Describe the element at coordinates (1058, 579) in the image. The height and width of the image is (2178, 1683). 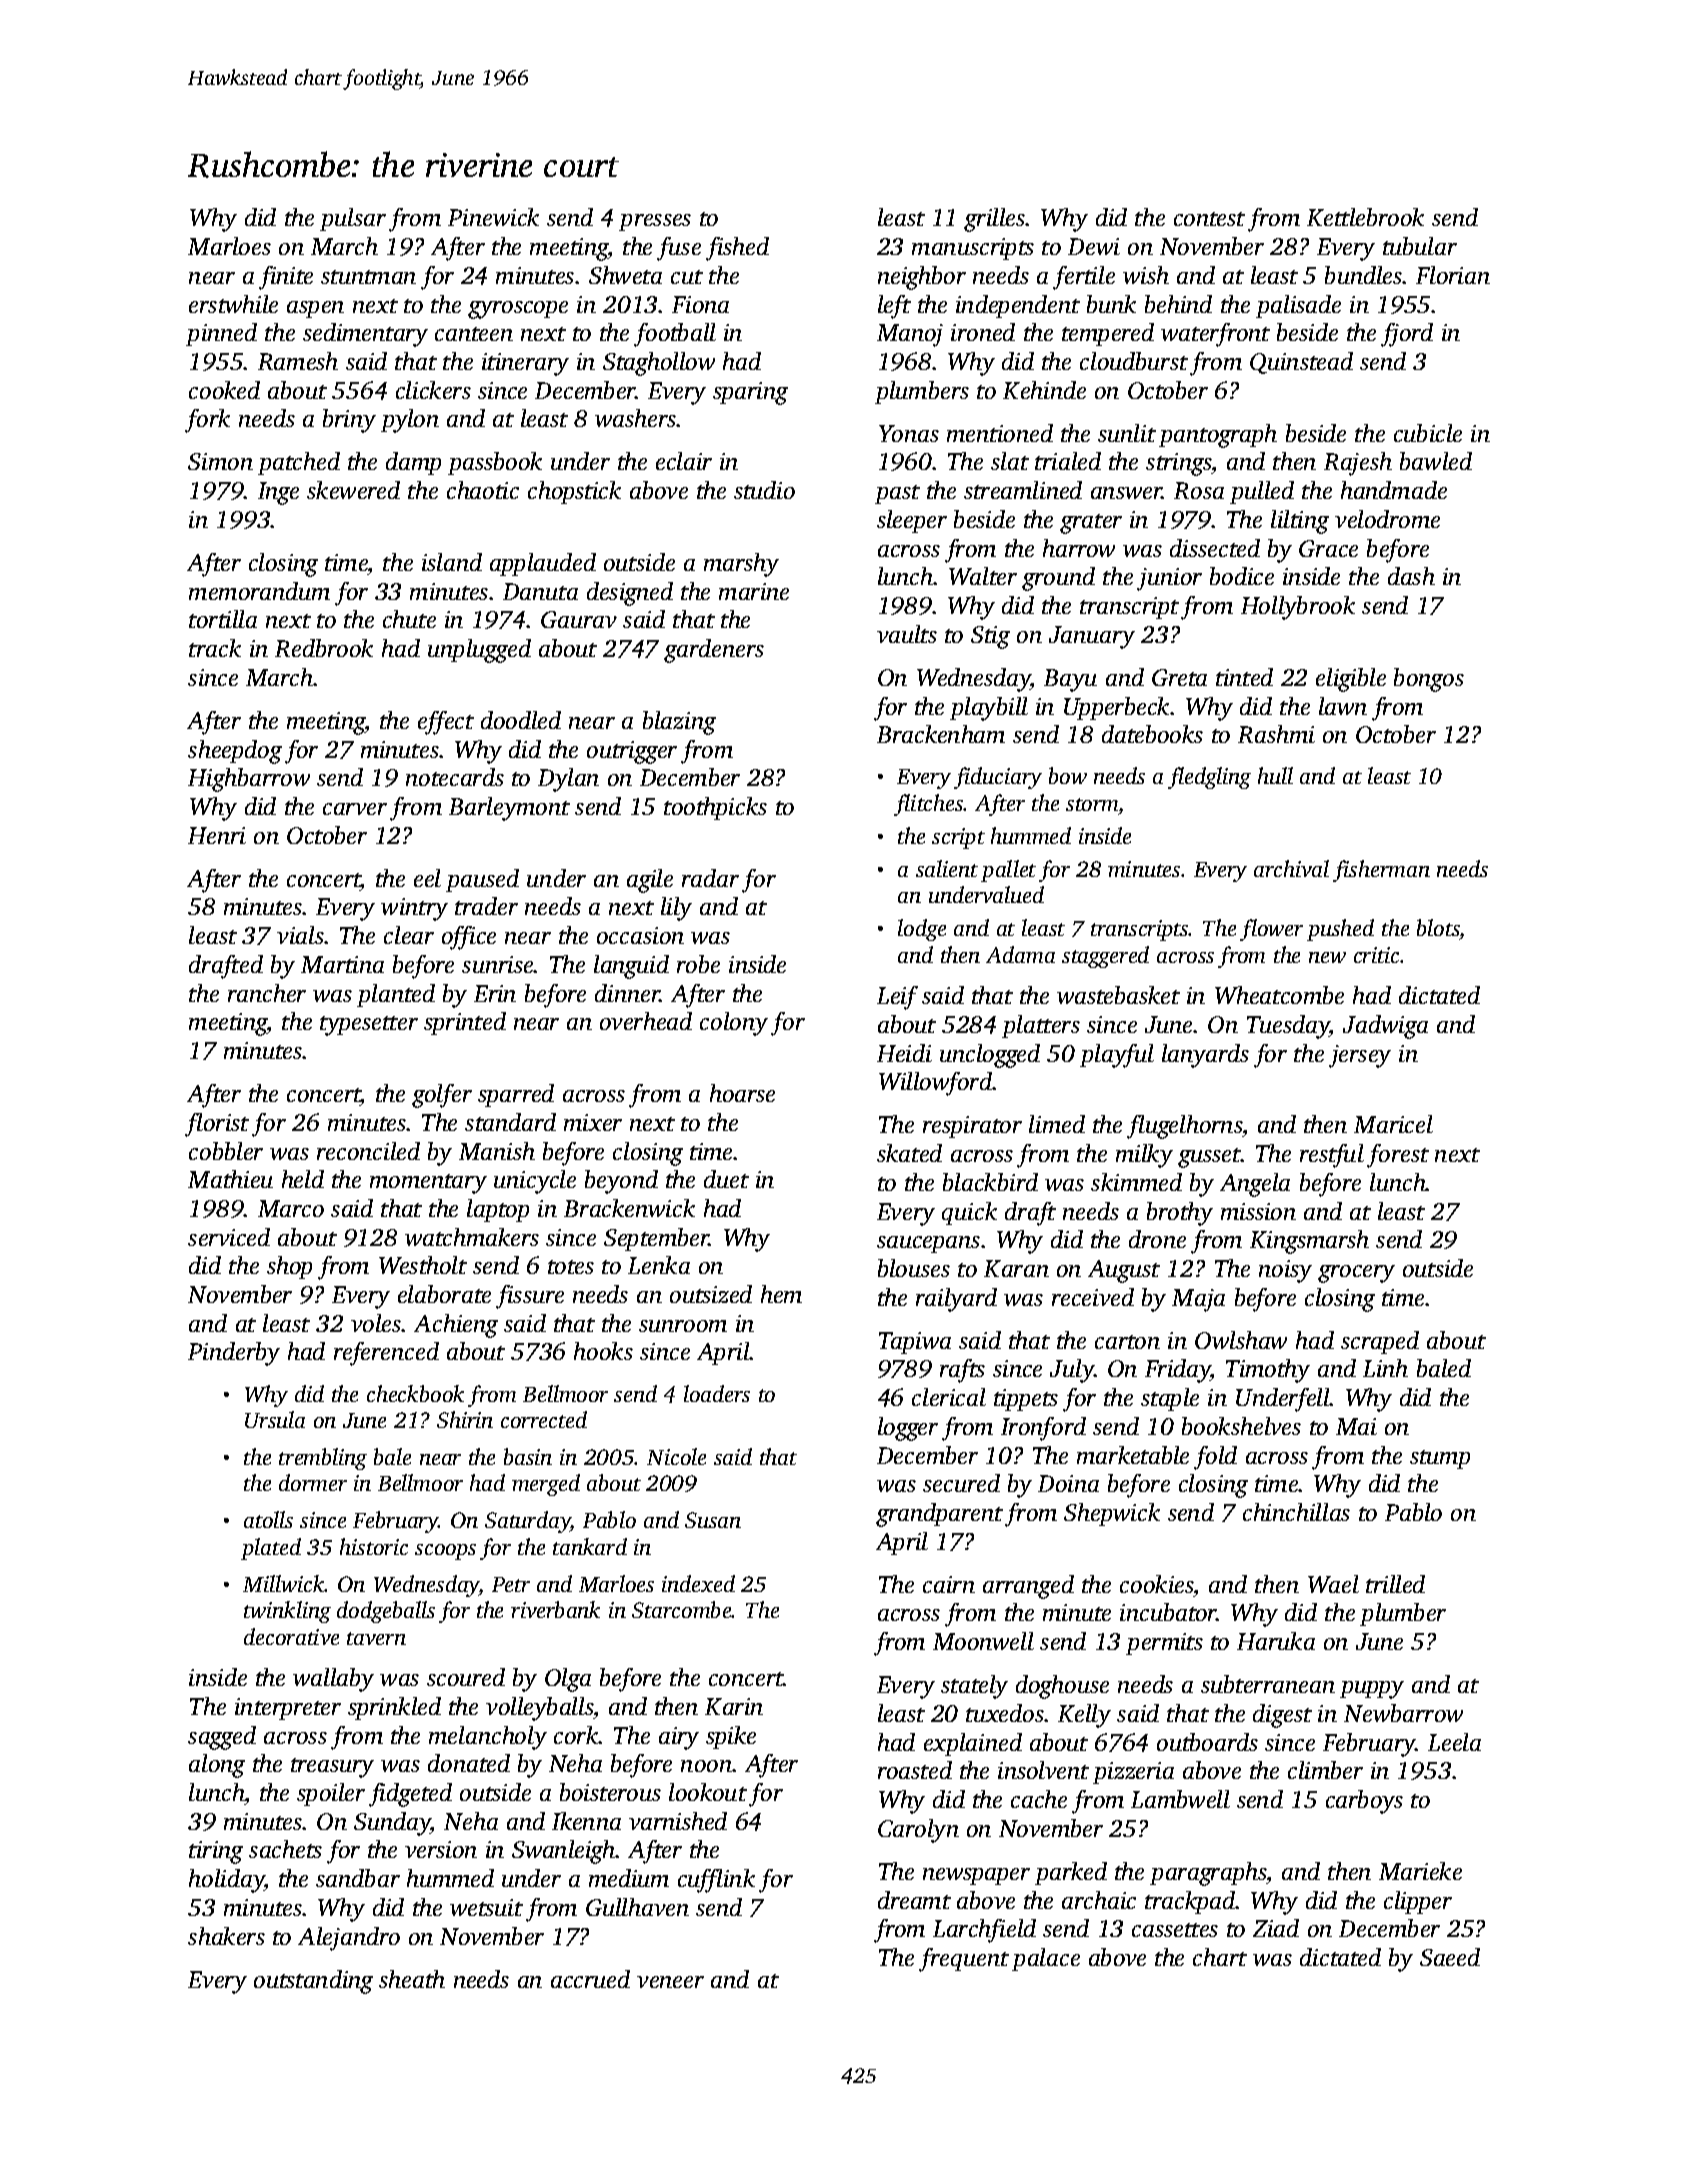
I see `ground` at that location.
